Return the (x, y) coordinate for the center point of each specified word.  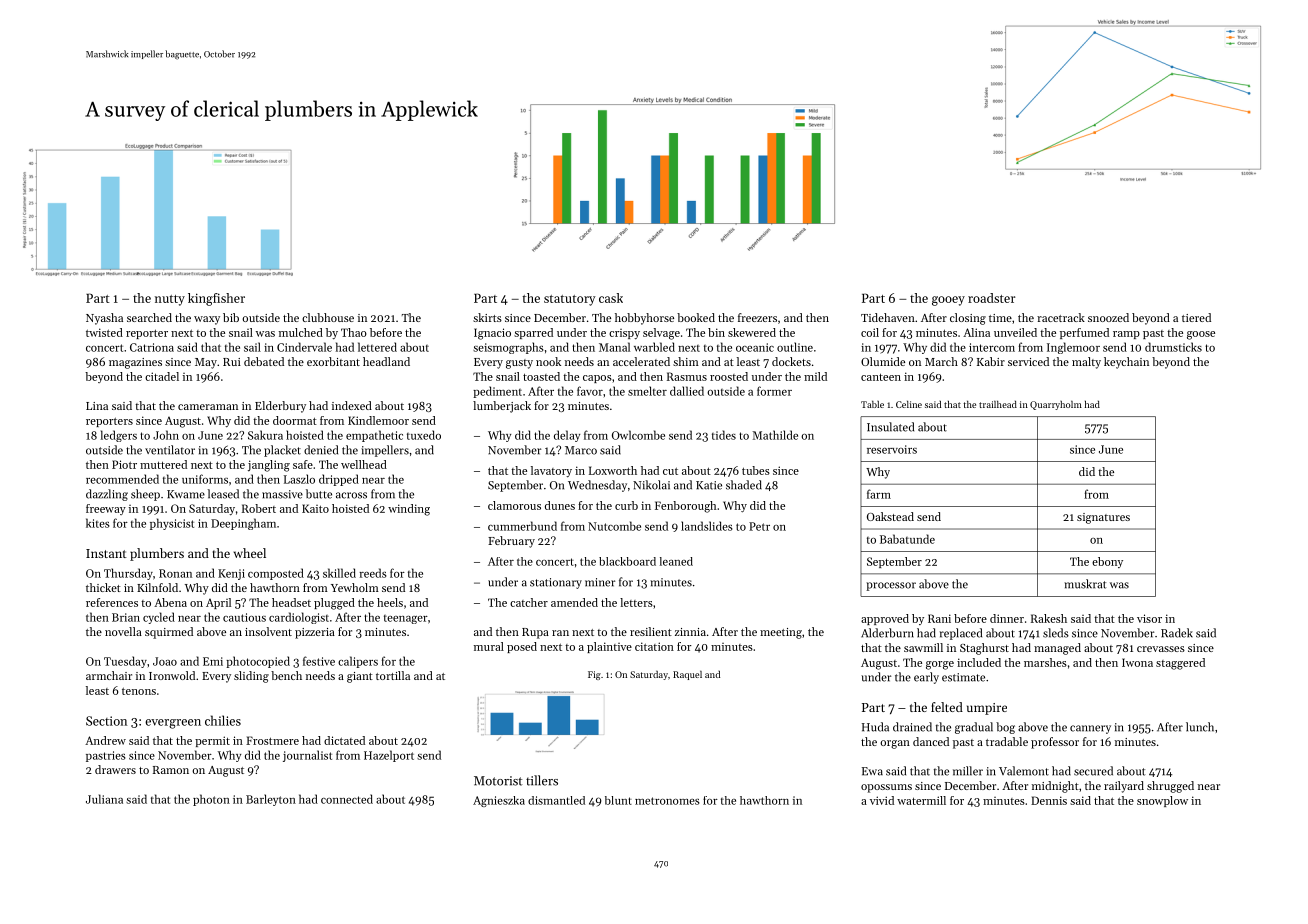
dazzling (107, 495)
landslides (706, 526)
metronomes (667, 801)
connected (347, 799)
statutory (570, 300)
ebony (1107, 562)
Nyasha (104, 319)
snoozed (1108, 317)
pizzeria (315, 633)
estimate (963, 677)
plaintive (609, 647)
